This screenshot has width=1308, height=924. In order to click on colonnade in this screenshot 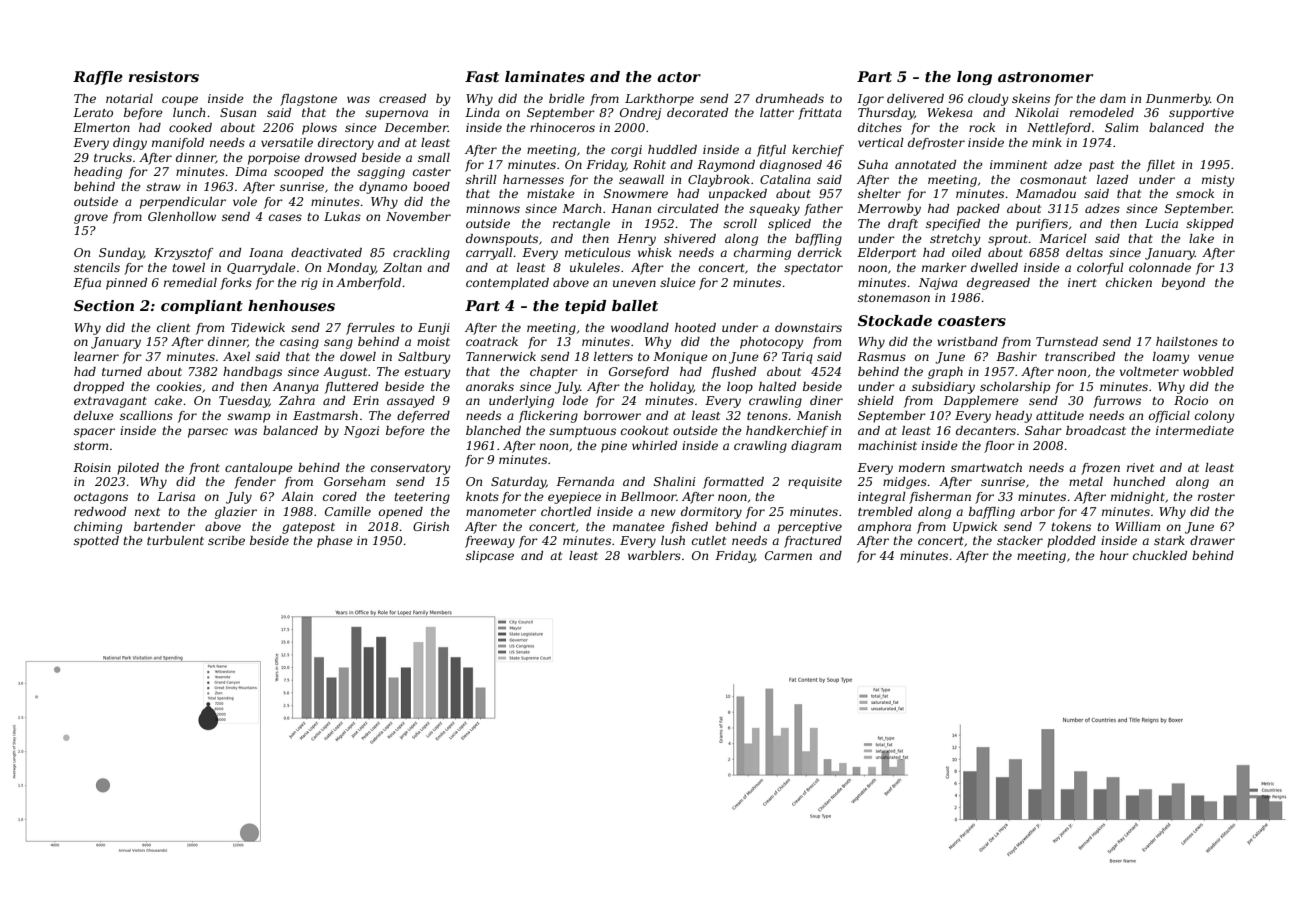, I will do `click(1160, 267)`.
